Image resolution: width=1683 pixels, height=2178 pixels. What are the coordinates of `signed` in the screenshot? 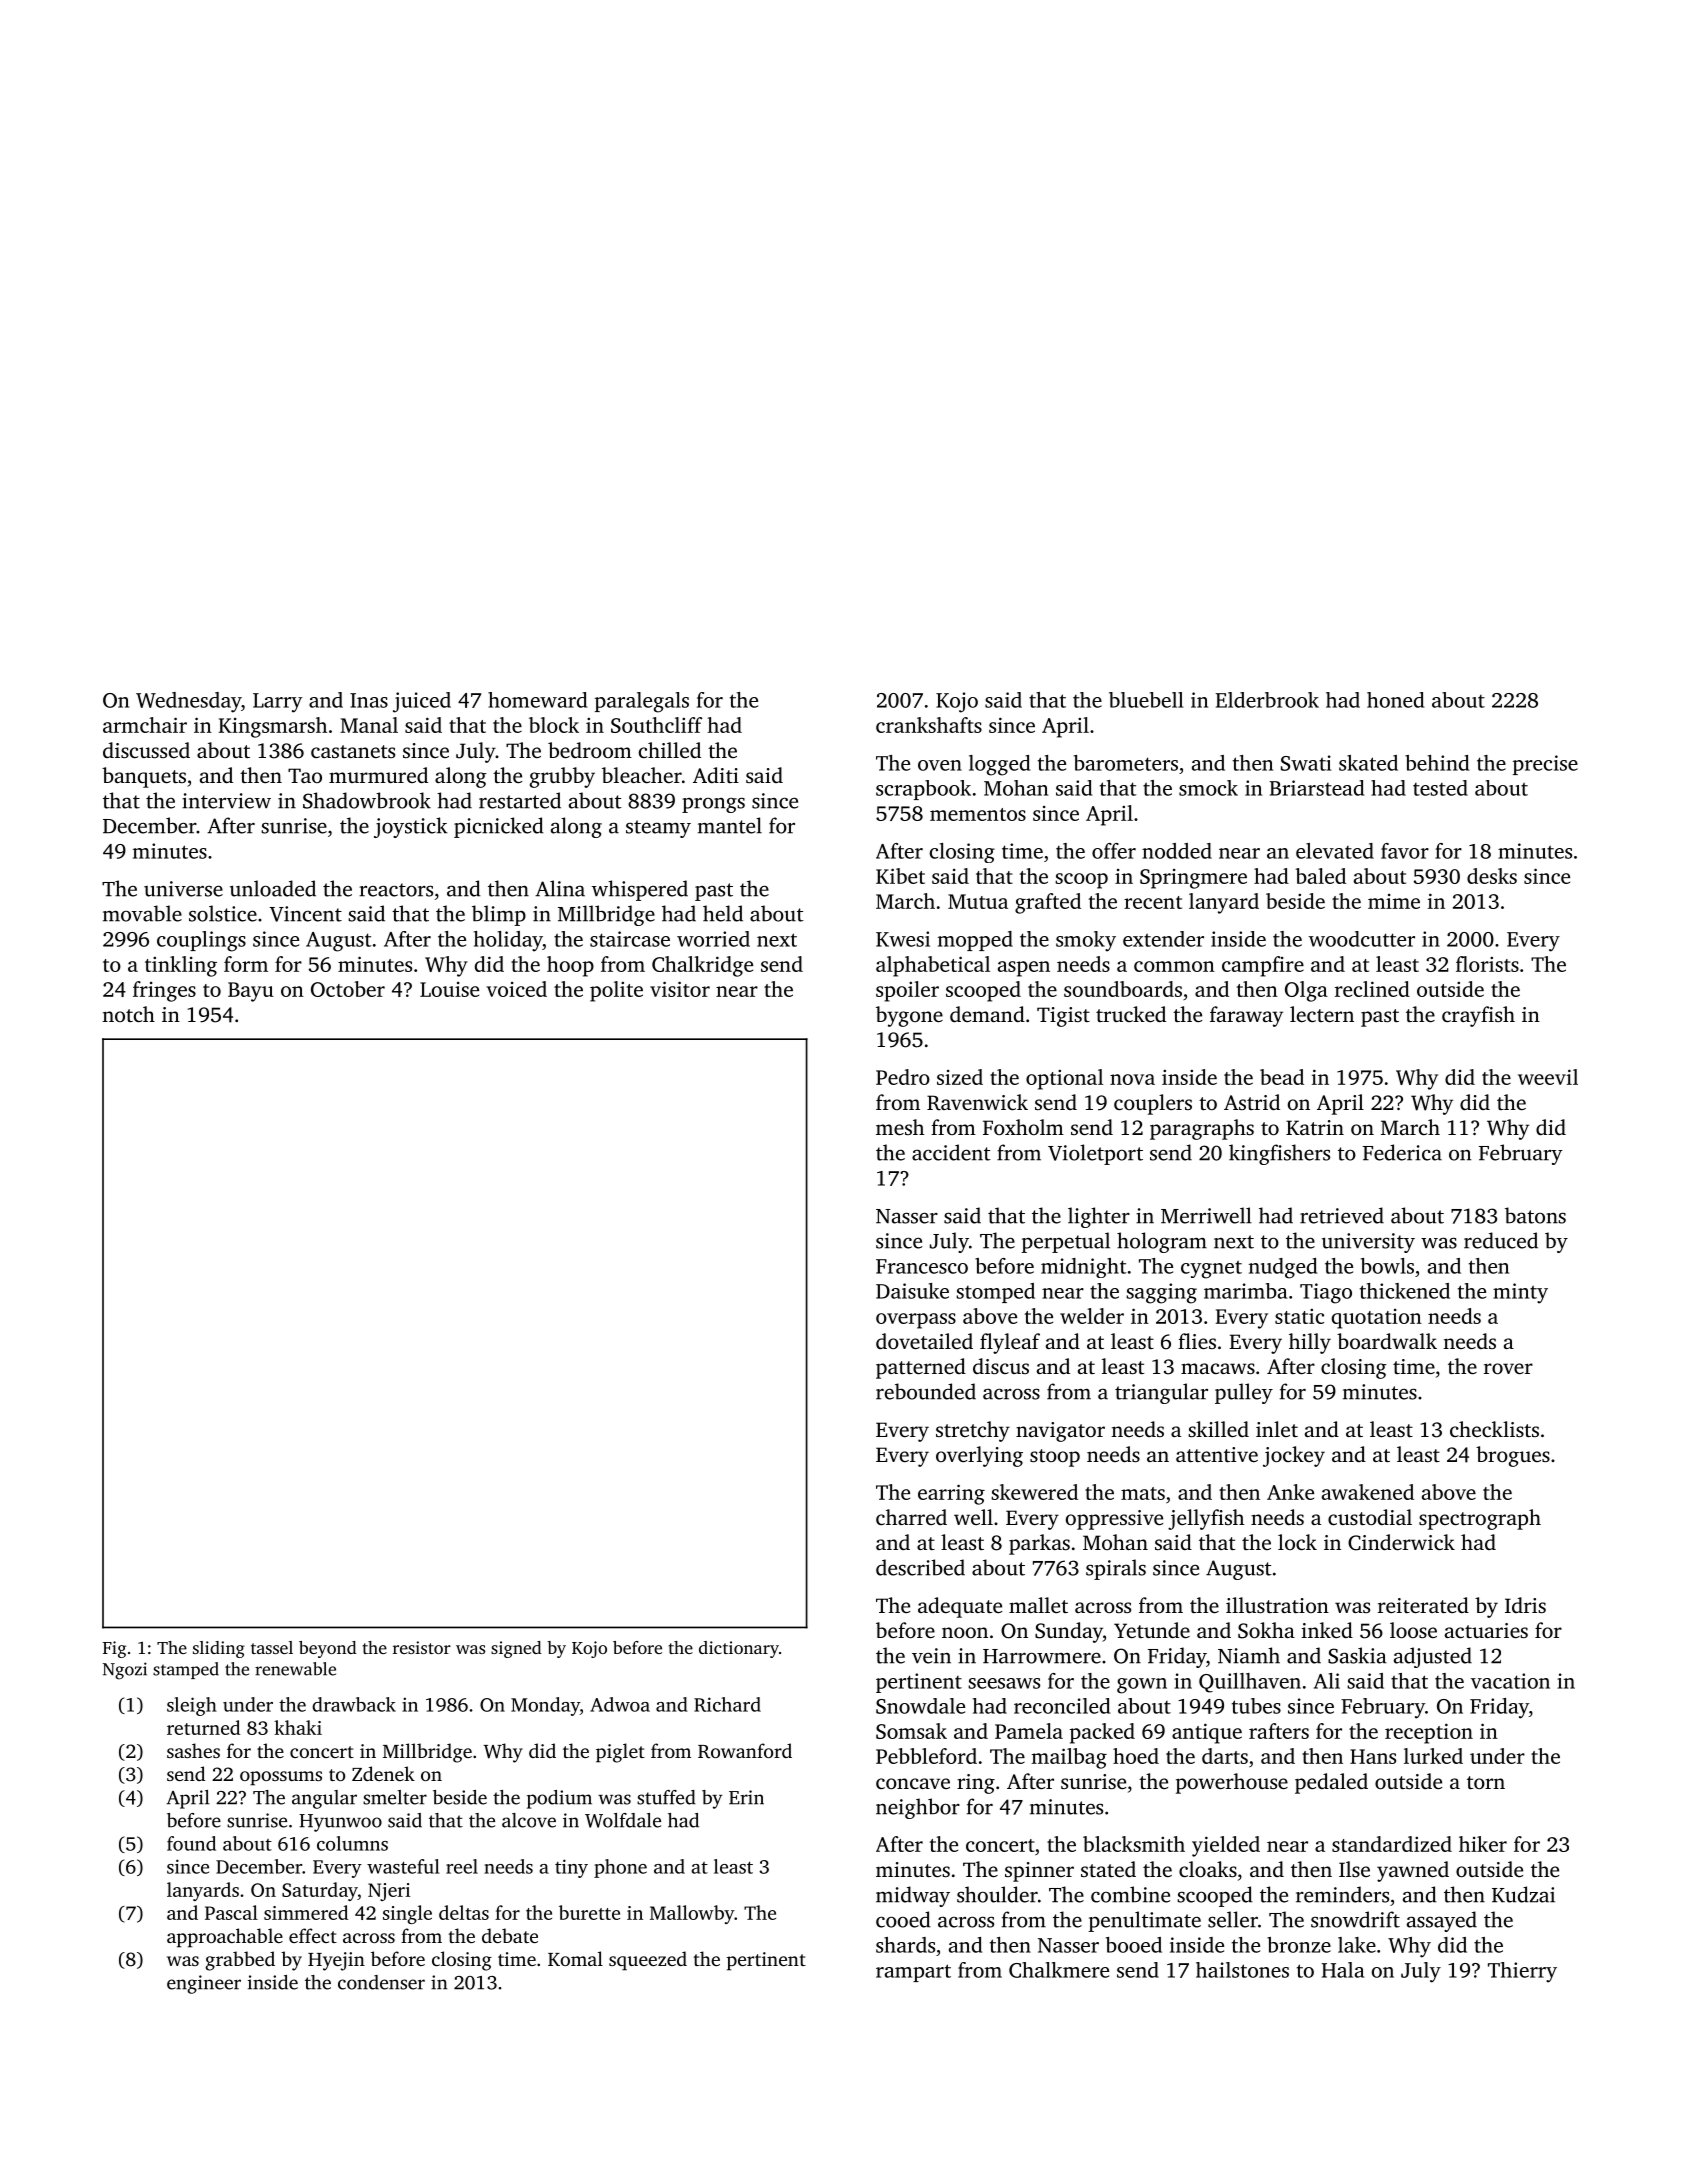 It's located at (516, 1649).
